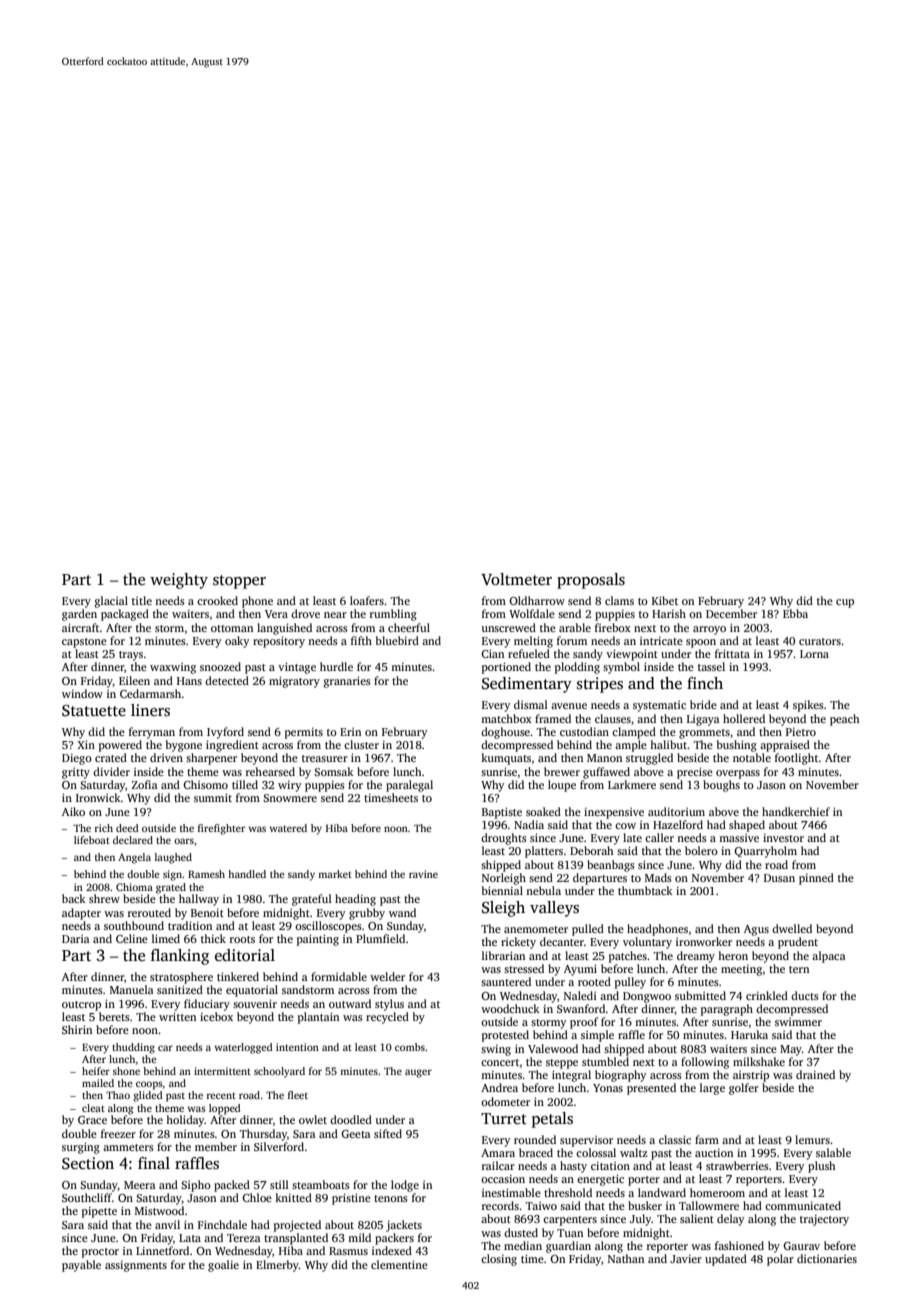  Describe the element at coordinates (206, 874) in the image. I see `Ramesh` at that location.
